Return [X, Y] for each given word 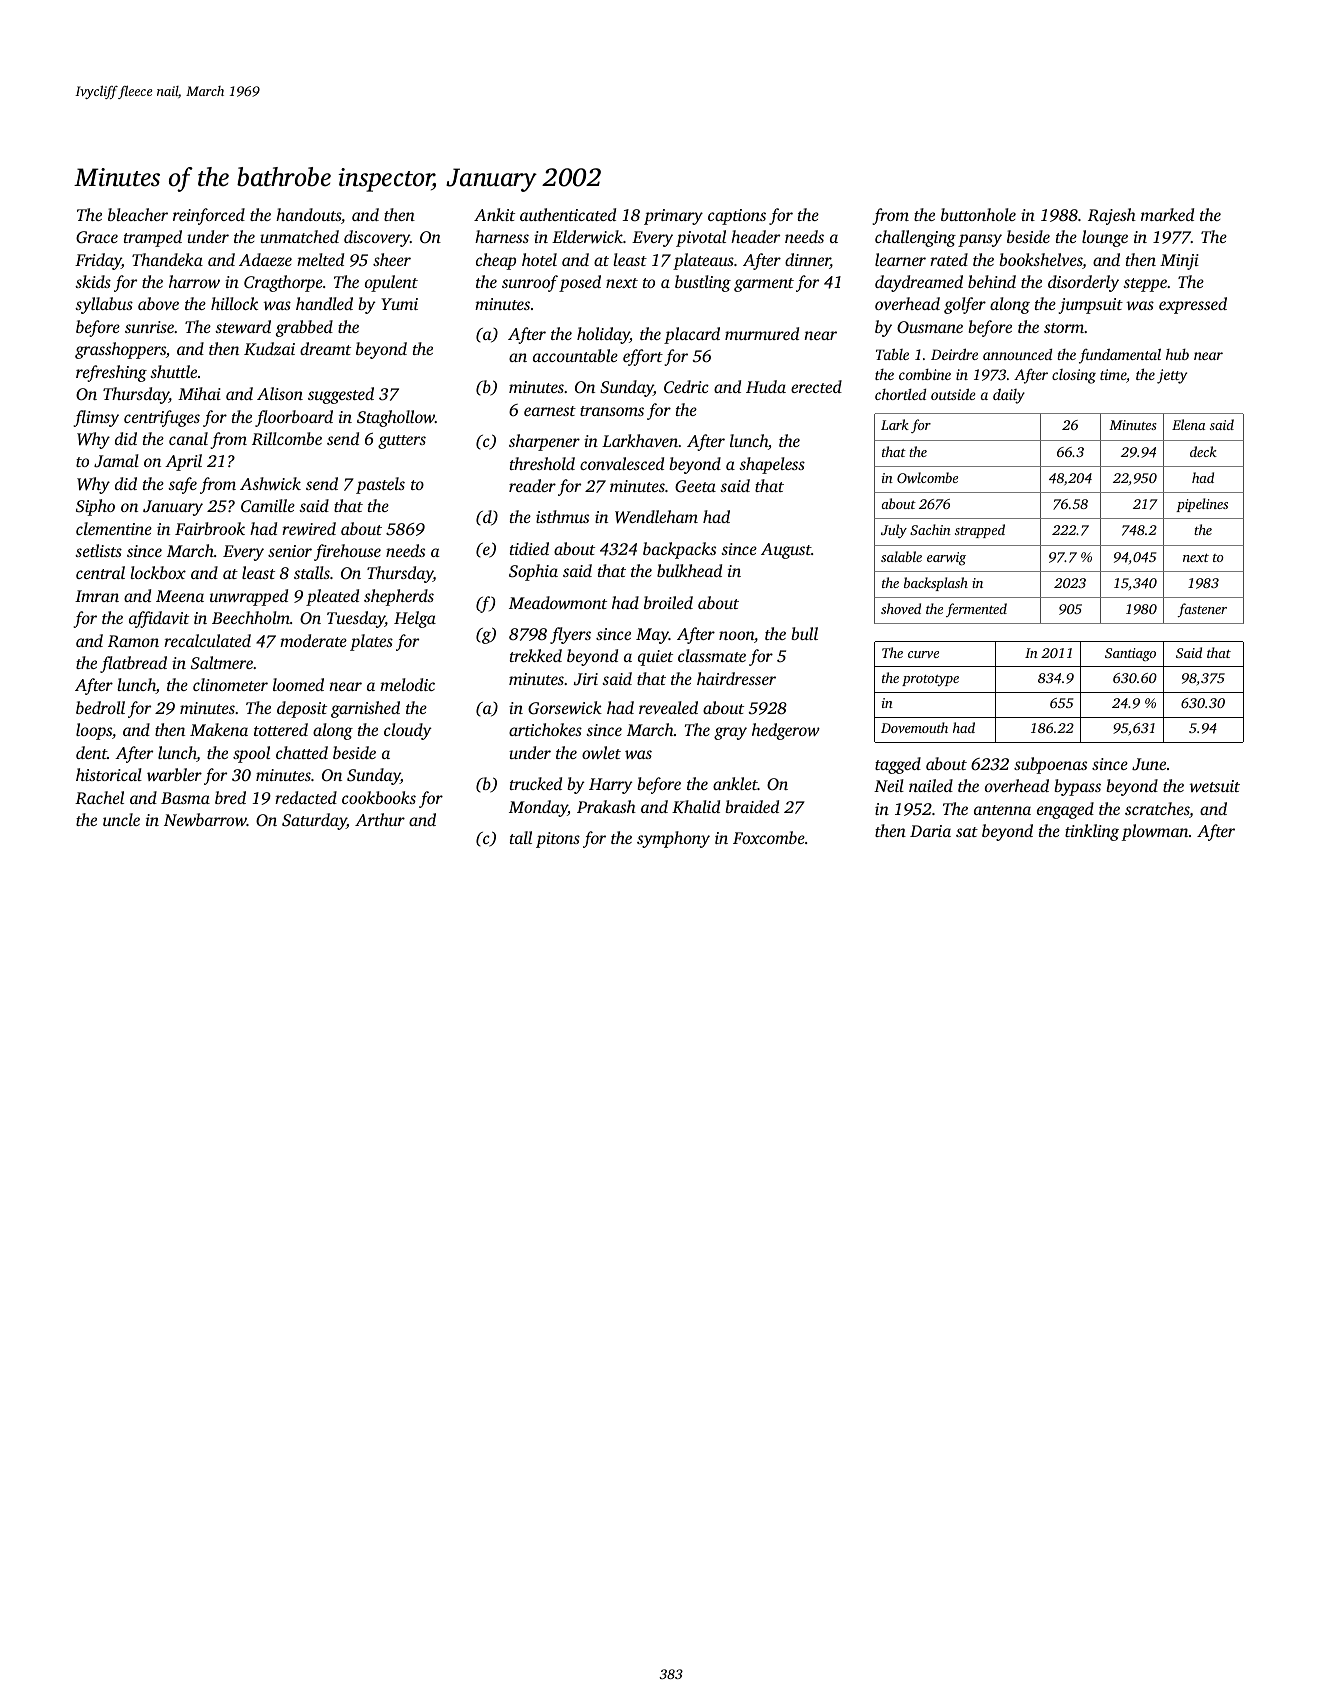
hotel [539, 259]
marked [1167, 214]
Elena [1188, 424]
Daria [930, 831]
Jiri [586, 679]
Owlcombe [927, 477]
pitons [558, 840]
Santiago [1130, 654]
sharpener [544, 442]
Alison [280, 393]
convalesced [622, 463]
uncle [121, 819]
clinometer [230, 684]
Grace [97, 237]
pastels [380, 485]
